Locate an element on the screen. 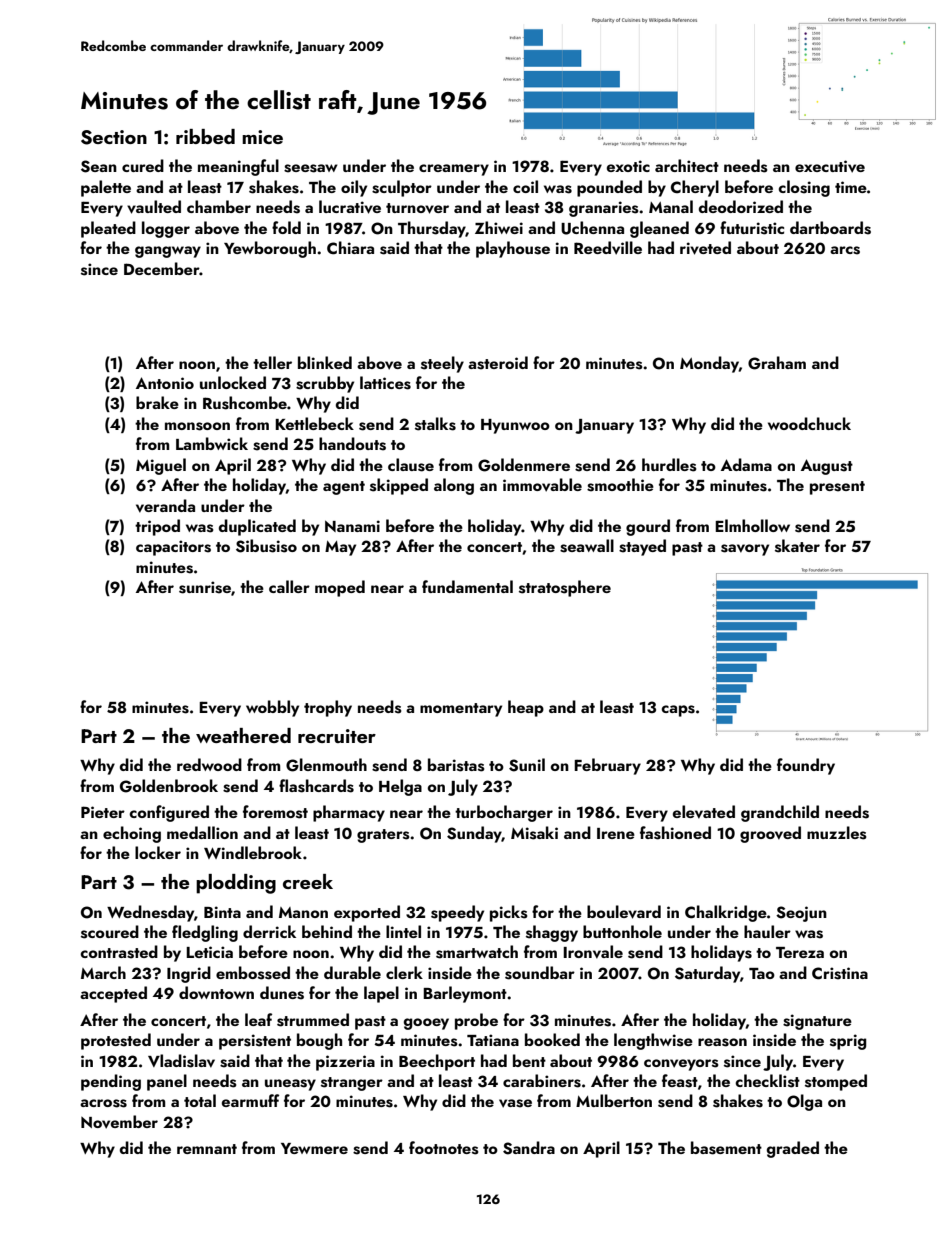 Image resolution: width=952 pixels, height=1233 pixels. Seojun is located at coordinates (801, 914).
